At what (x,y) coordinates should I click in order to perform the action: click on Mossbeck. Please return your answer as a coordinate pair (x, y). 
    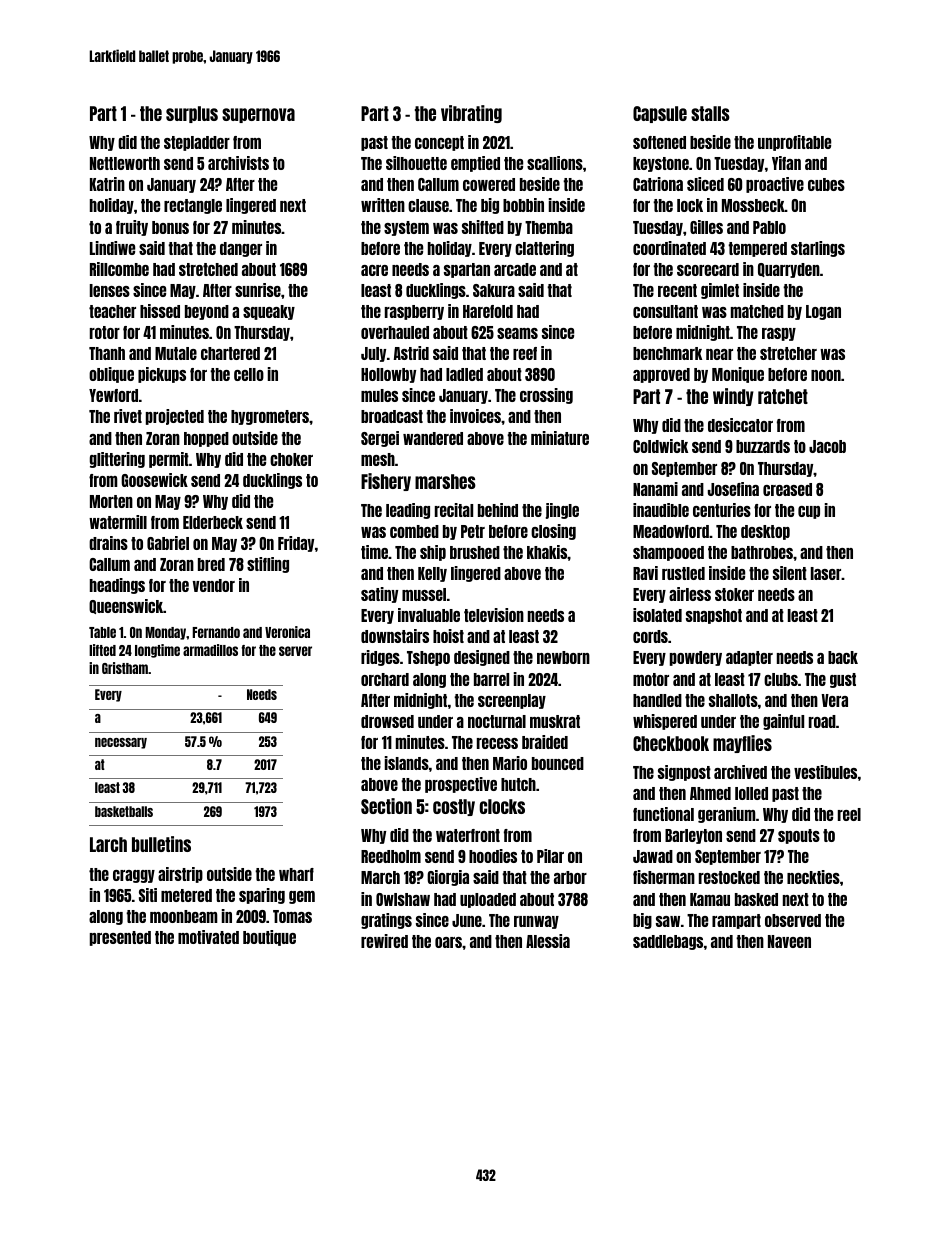
    Looking at the image, I should click on (753, 205).
